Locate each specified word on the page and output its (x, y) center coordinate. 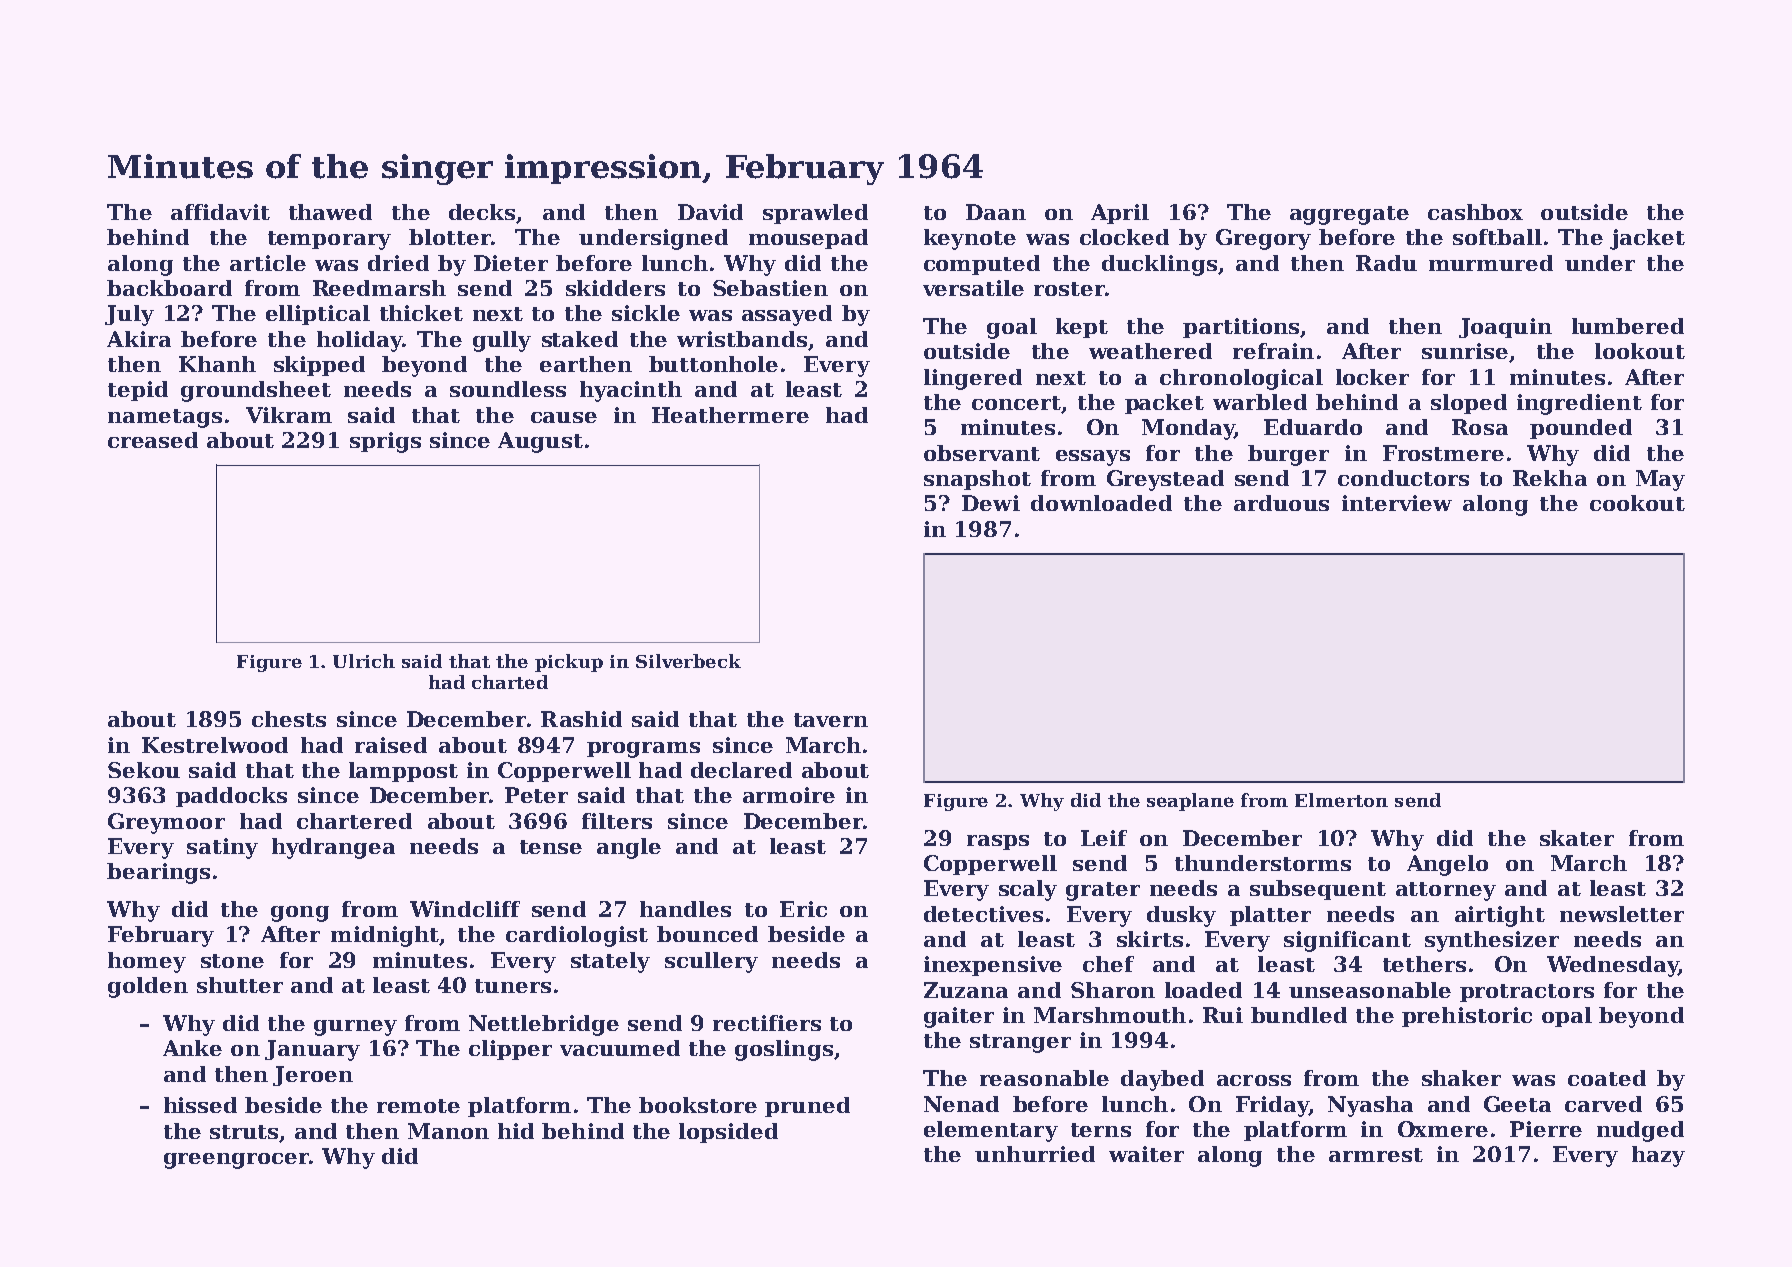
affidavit (220, 212)
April (1120, 214)
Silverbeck (688, 661)
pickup (569, 663)
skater (1577, 838)
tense (551, 847)
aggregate (1349, 215)
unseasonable (1370, 990)
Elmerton (1341, 800)
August (540, 442)
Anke (192, 1048)
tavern (831, 720)
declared (741, 770)
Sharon (1113, 990)
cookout (1637, 503)
